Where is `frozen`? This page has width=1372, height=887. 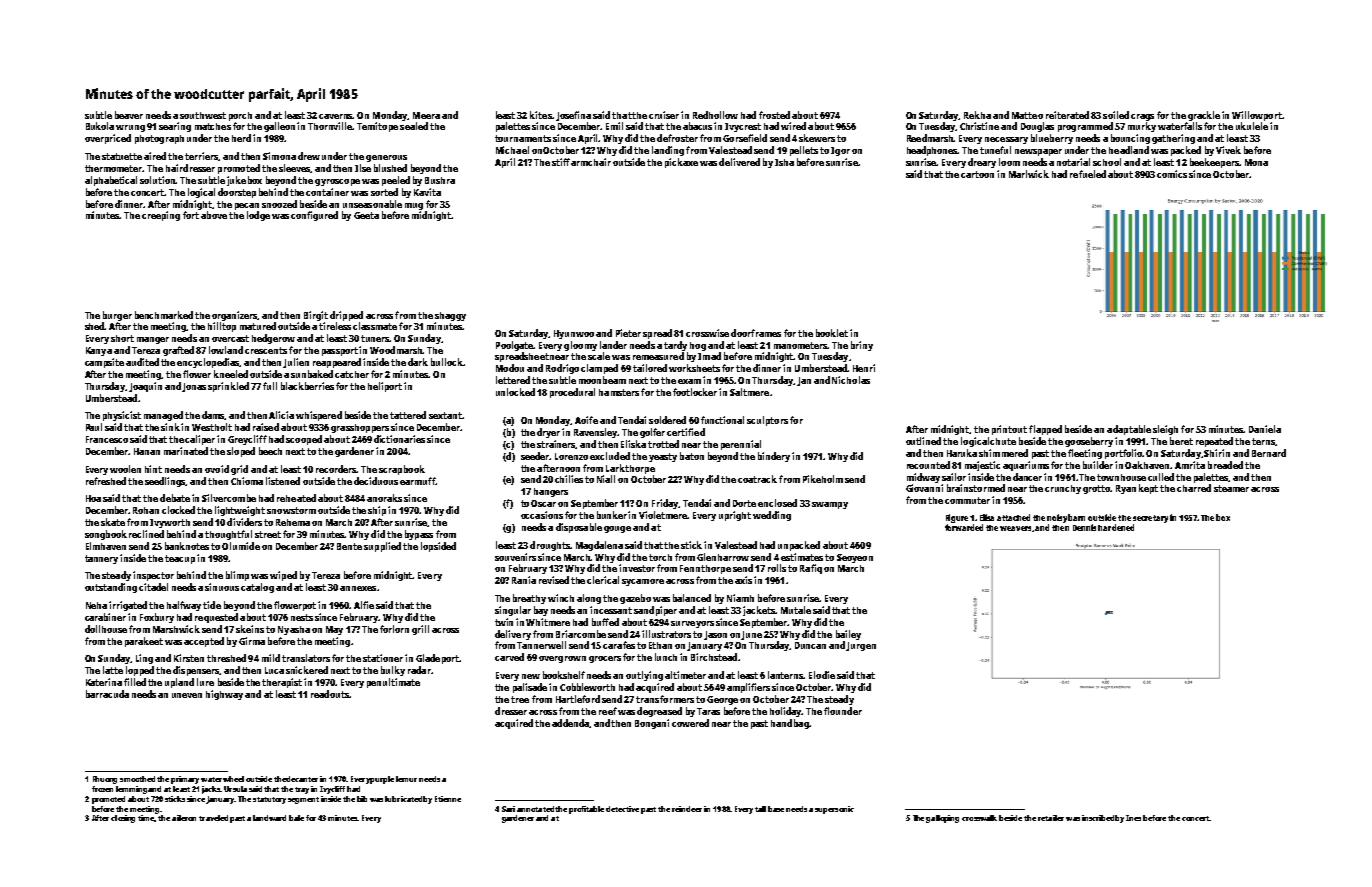 frozen is located at coordinates (102, 789).
